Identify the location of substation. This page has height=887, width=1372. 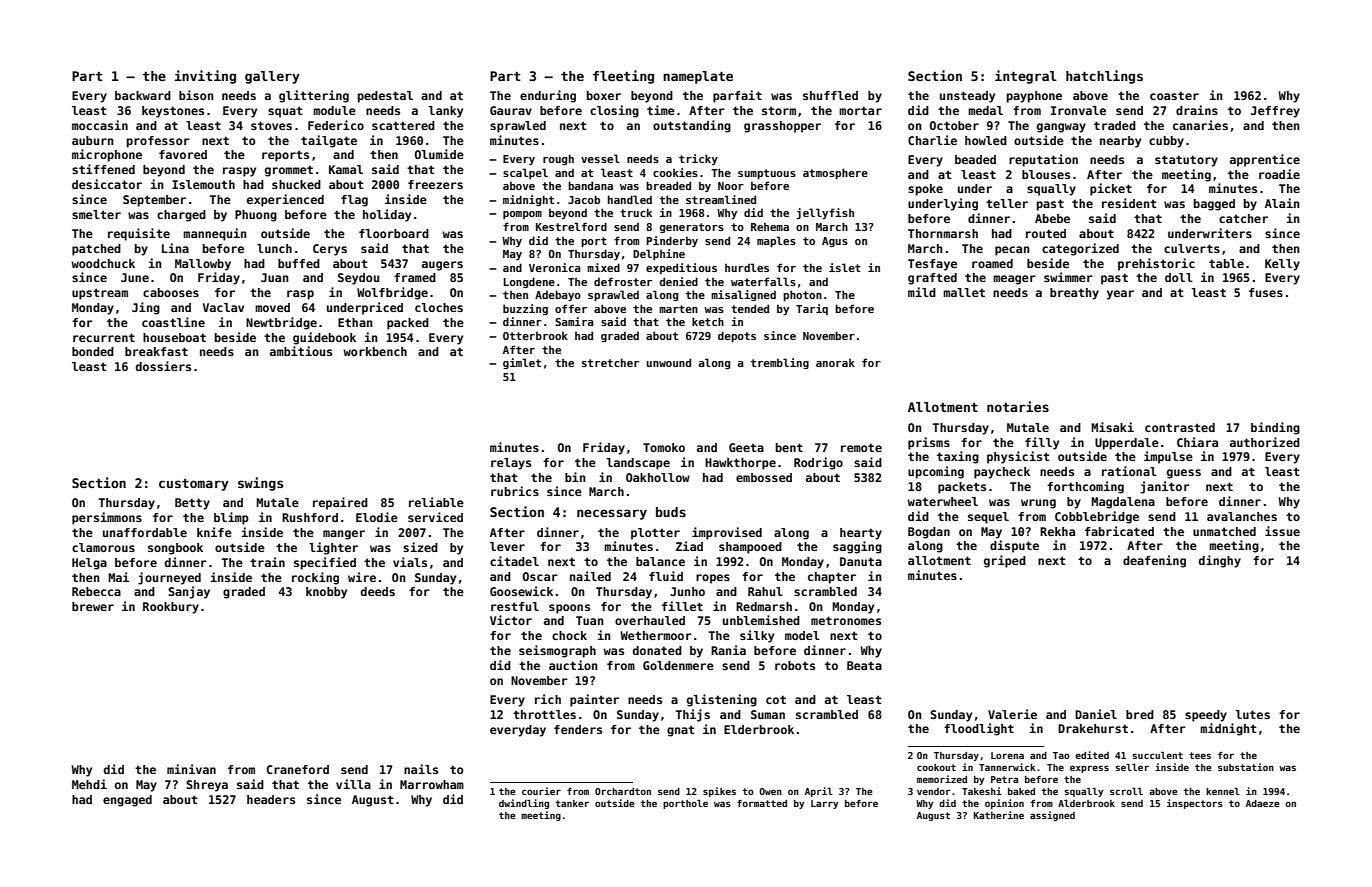
(1246, 767).
